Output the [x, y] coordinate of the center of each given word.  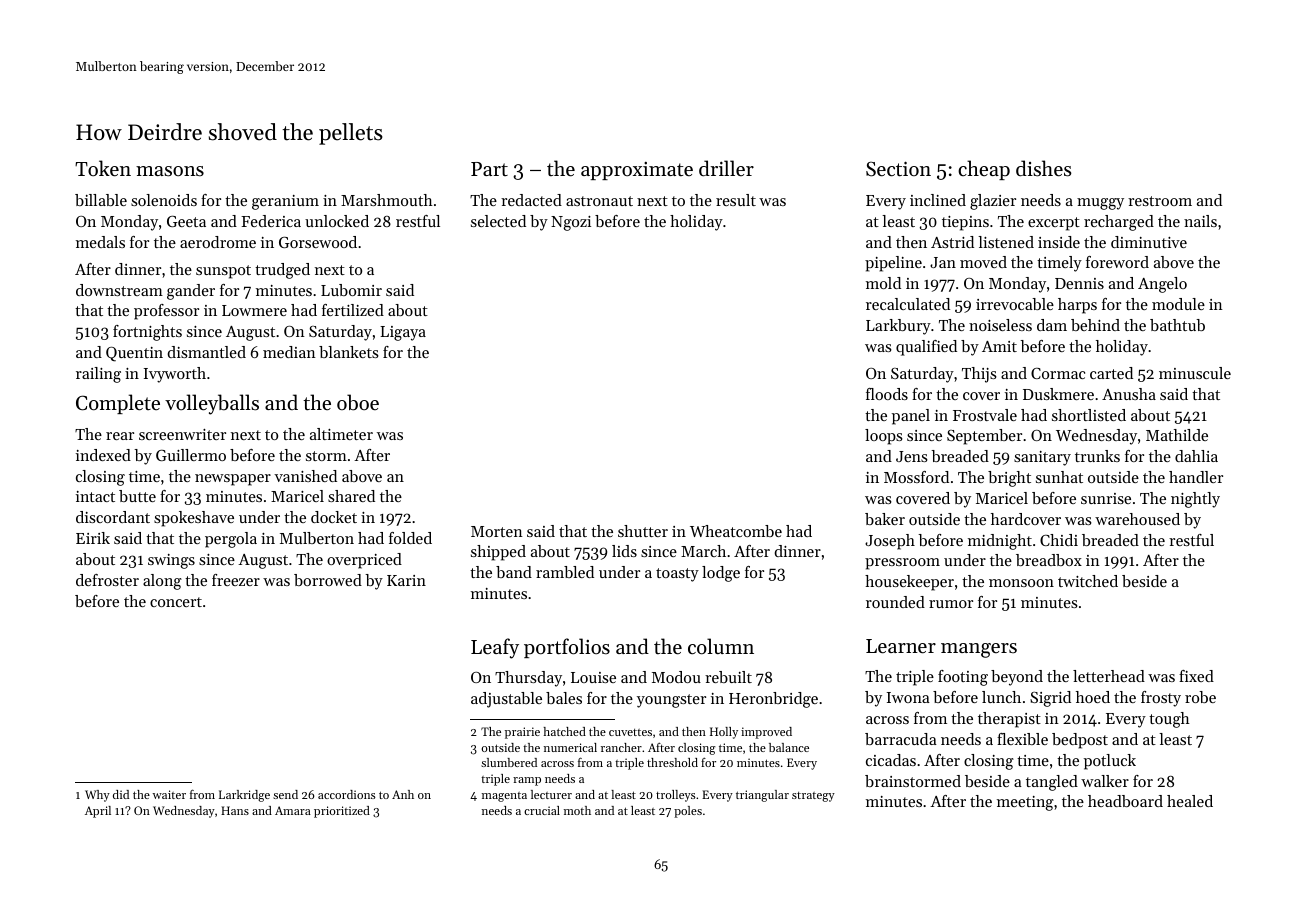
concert [176, 602]
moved [983, 262]
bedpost [1080, 741]
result [736, 200]
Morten [497, 531]
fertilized [353, 310]
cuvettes [630, 732]
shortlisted [1089, 415]
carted [1111, 373]
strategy [813, 797]
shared [351, 496]
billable [101, 200]
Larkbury [898, 327]
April [98, 812]
